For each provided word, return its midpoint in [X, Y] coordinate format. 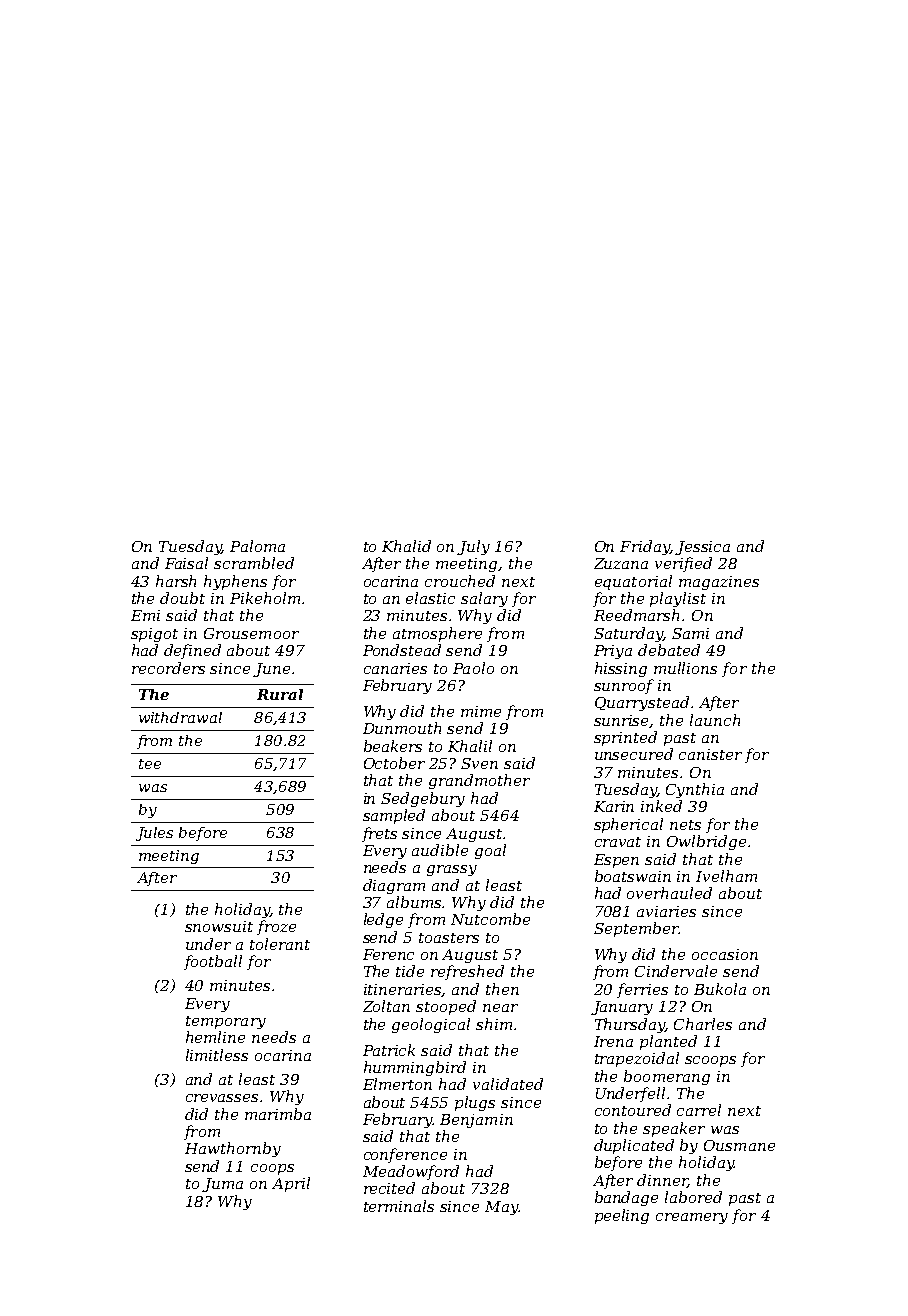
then [502, 989]
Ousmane [739, 1145]
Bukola [720, 989]
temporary [226, 1022]
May [501, 1208]
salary [484, 599]
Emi [145, 615]
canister [710, 754]
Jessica [702, 548]
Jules [154, 834]
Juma [222, 1185]
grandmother [479, 781]
